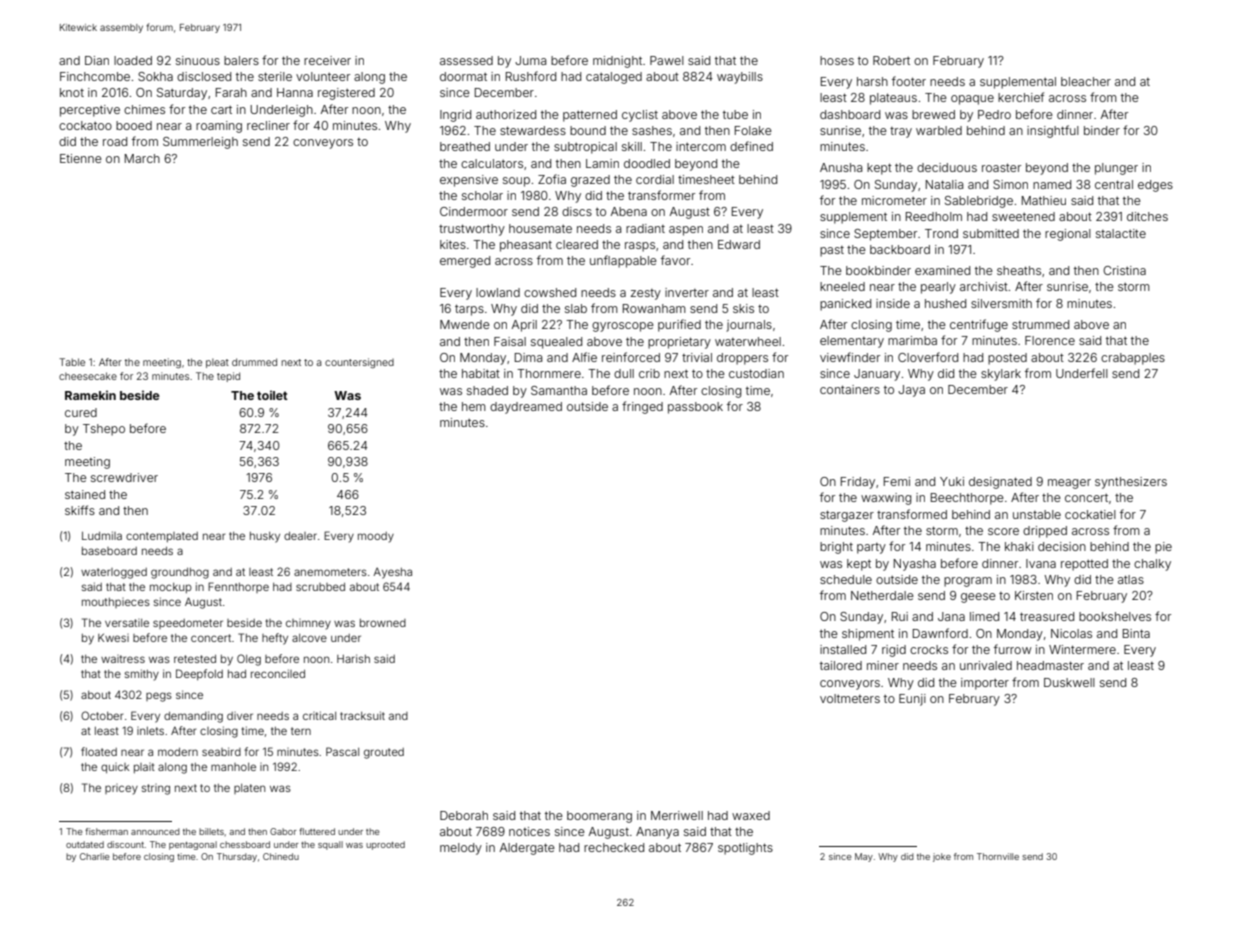 The height and width of the image is (952, 1233). Describe the element at coordinates (576, 308) in the image. I see `slab` at that location.
